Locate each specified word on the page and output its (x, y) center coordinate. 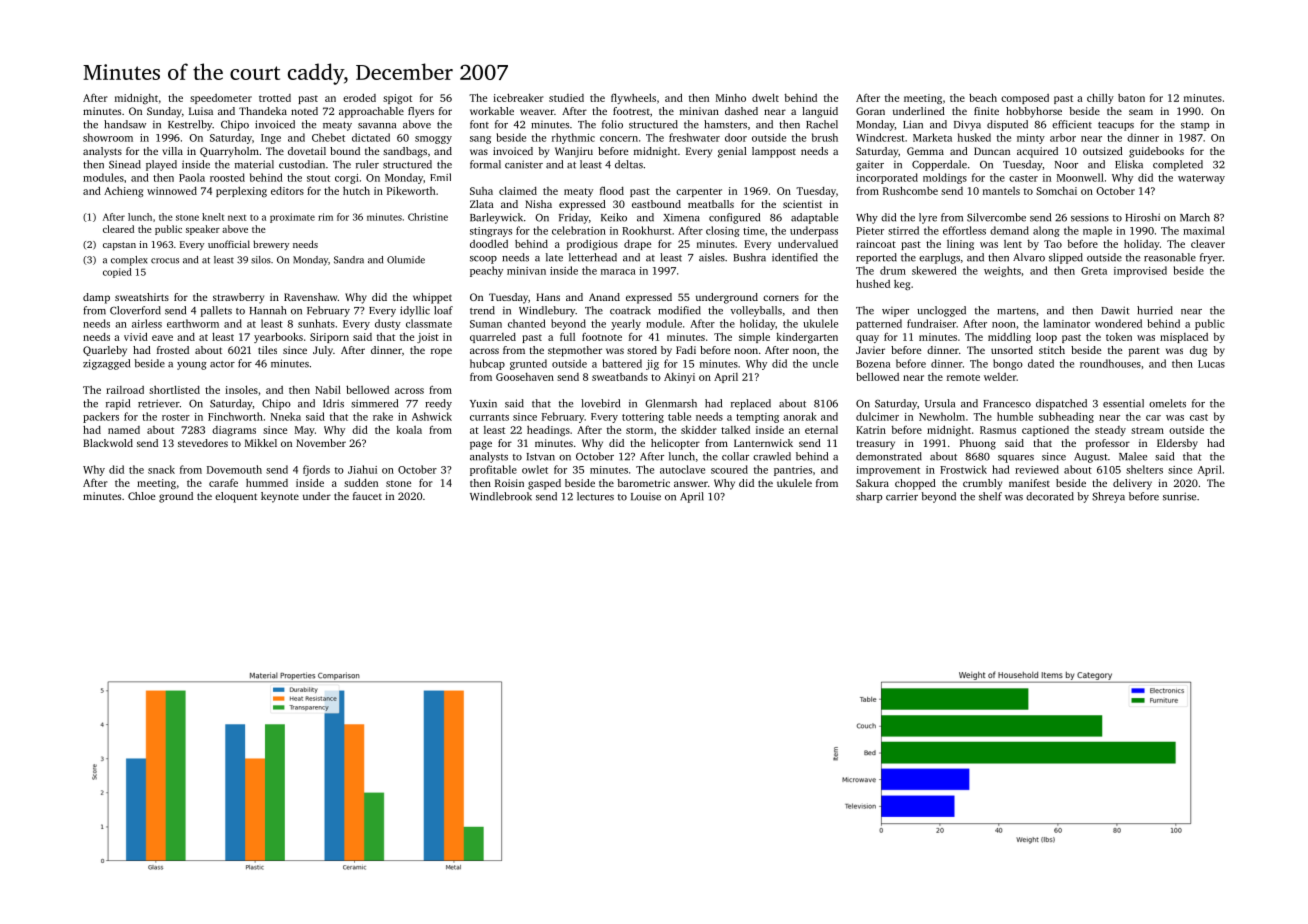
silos (261, 260)
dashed (741, 111)
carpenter (699, 192)
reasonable (1170, 257)
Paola (192, 177)
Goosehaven (525, 377)
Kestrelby (190, 125)
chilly (1100, 98)
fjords (316, 470)
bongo (1008, 364)
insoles (241, 389)
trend (482, 310)
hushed (873, 283)
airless (147, 323)
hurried (1155, 310)
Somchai (1056, 191)
